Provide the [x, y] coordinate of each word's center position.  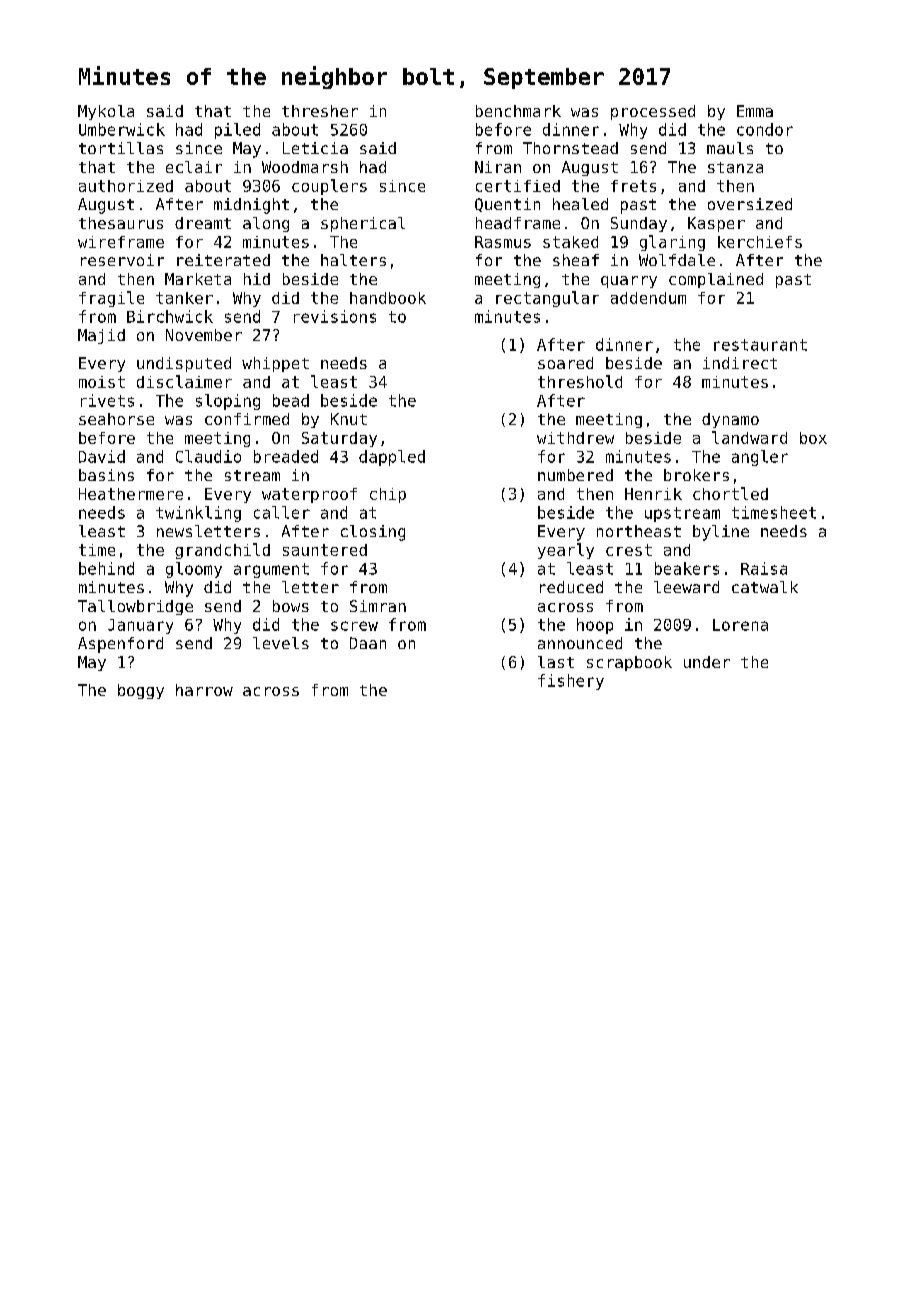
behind [106, 568]
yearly [566, 551]
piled [237, 131]
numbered [575, 475]
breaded [286, 456]
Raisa [764, 568]
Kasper [716, 224]
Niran [498, 167]
